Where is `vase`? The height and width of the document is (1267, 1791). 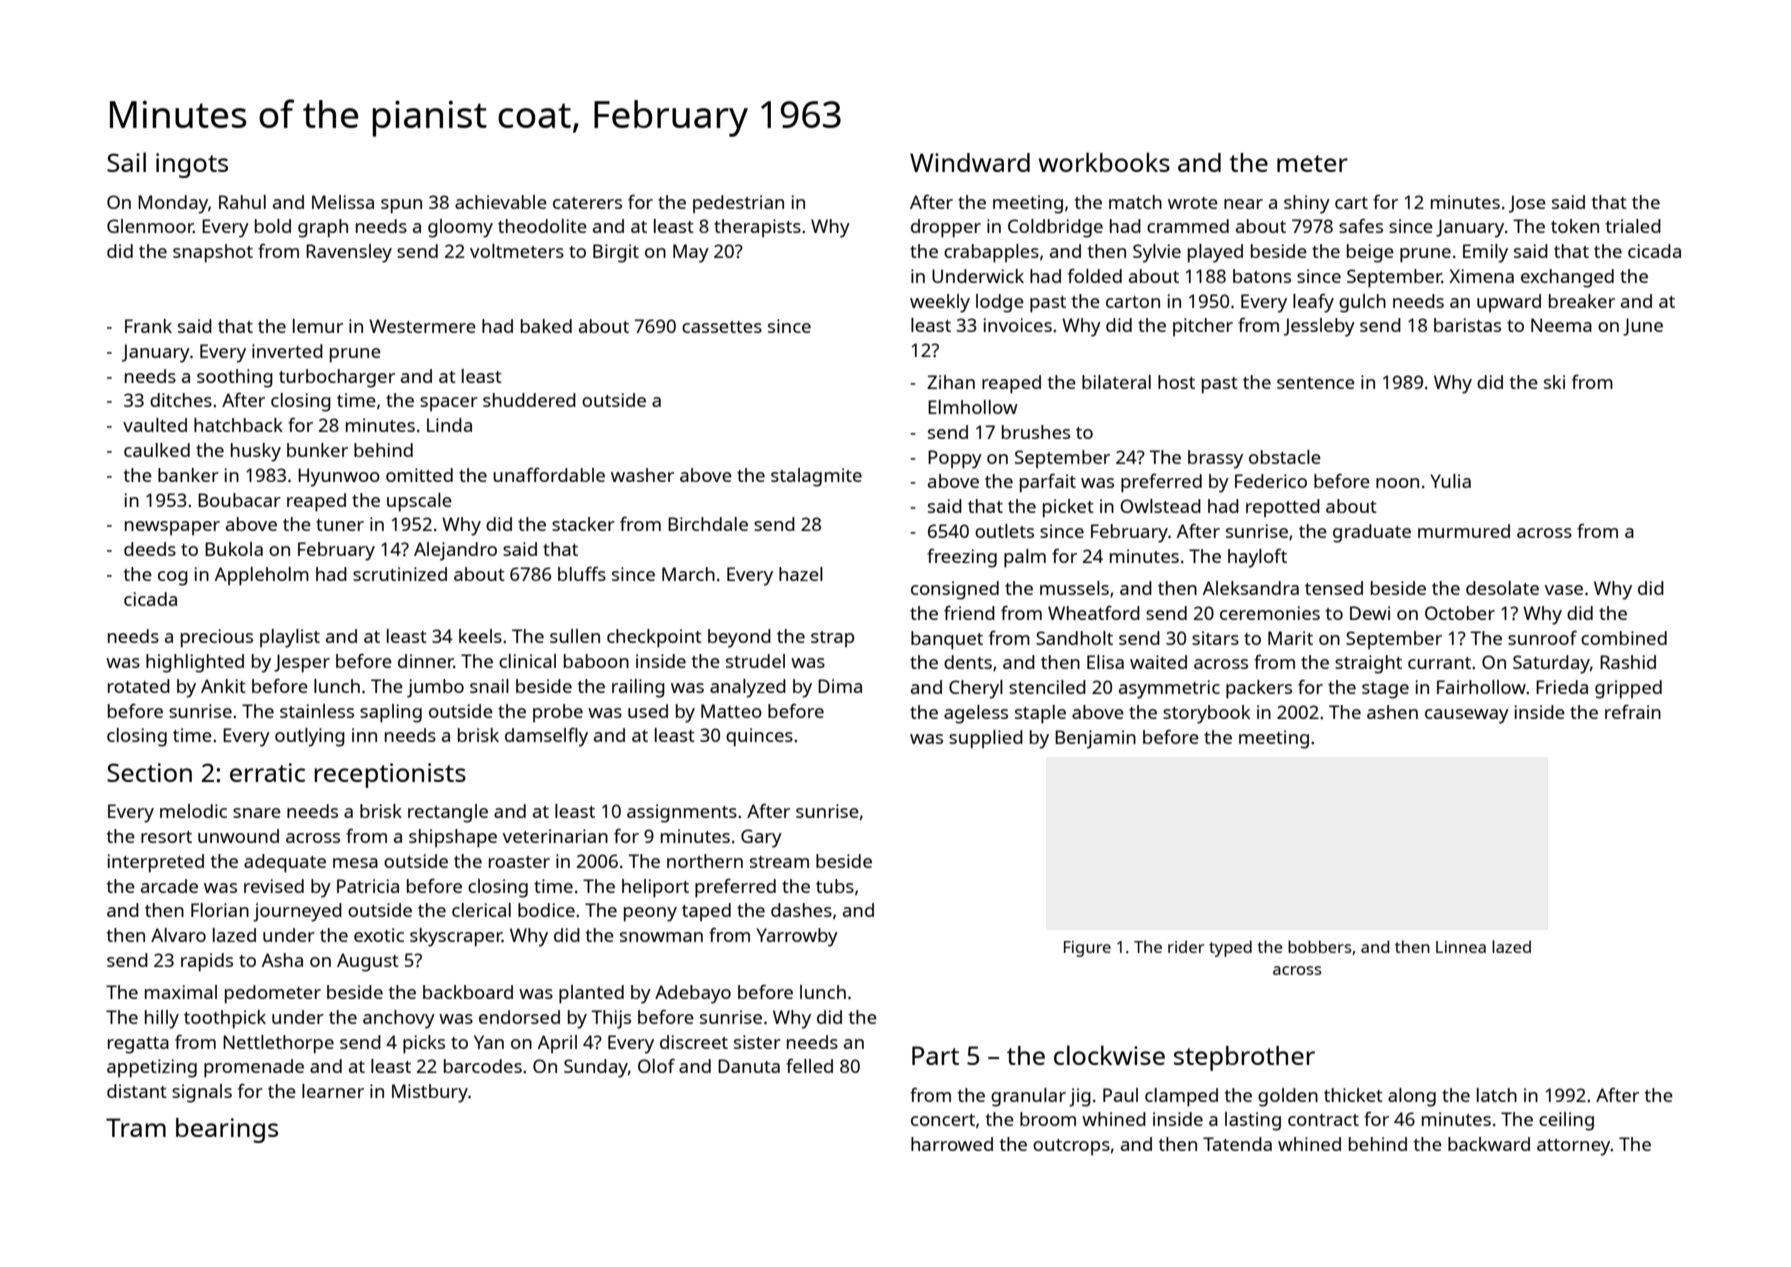
vase is located at coordinates (1564, 590).
